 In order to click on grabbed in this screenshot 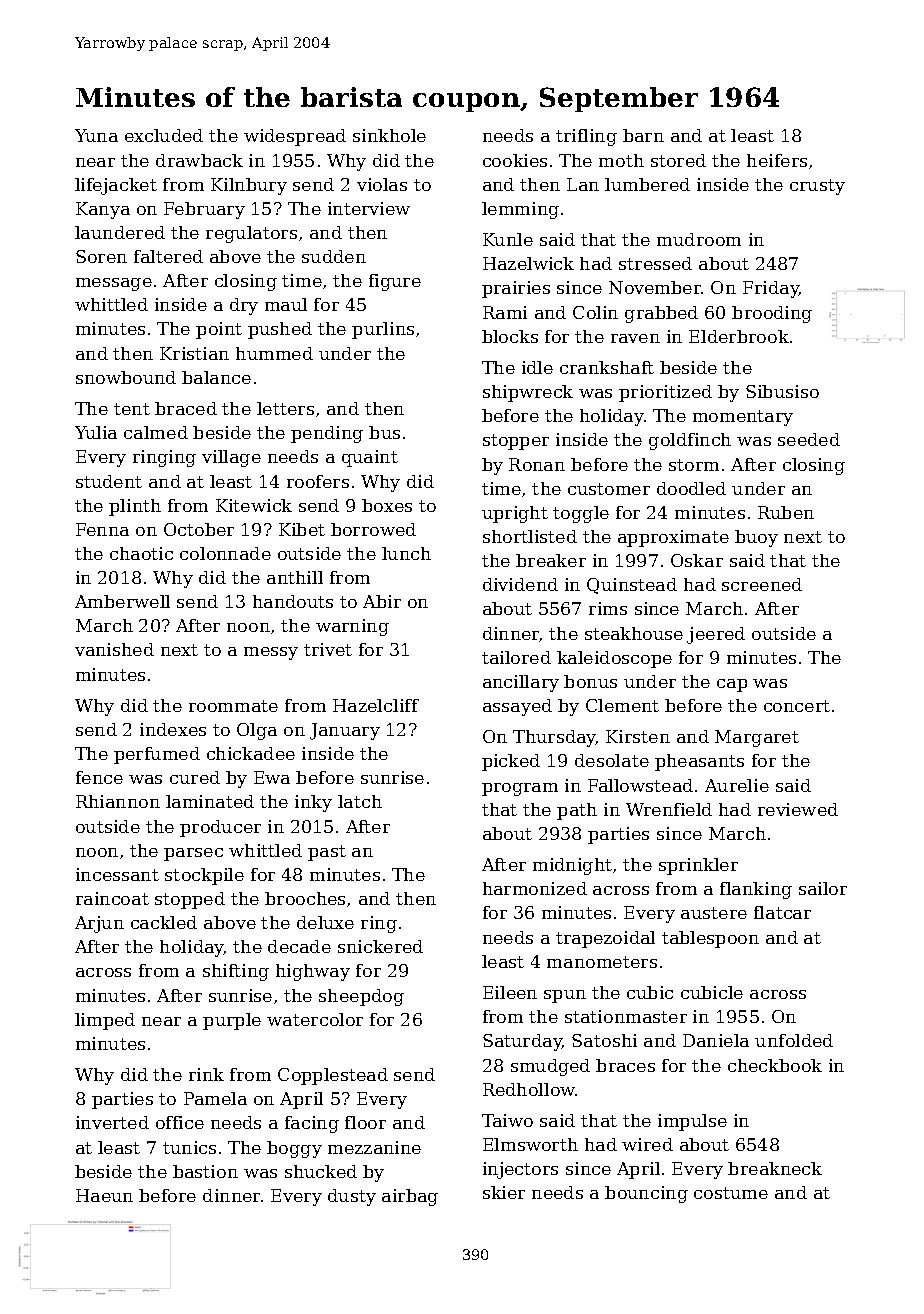, I will do `click(661, 314)`.
